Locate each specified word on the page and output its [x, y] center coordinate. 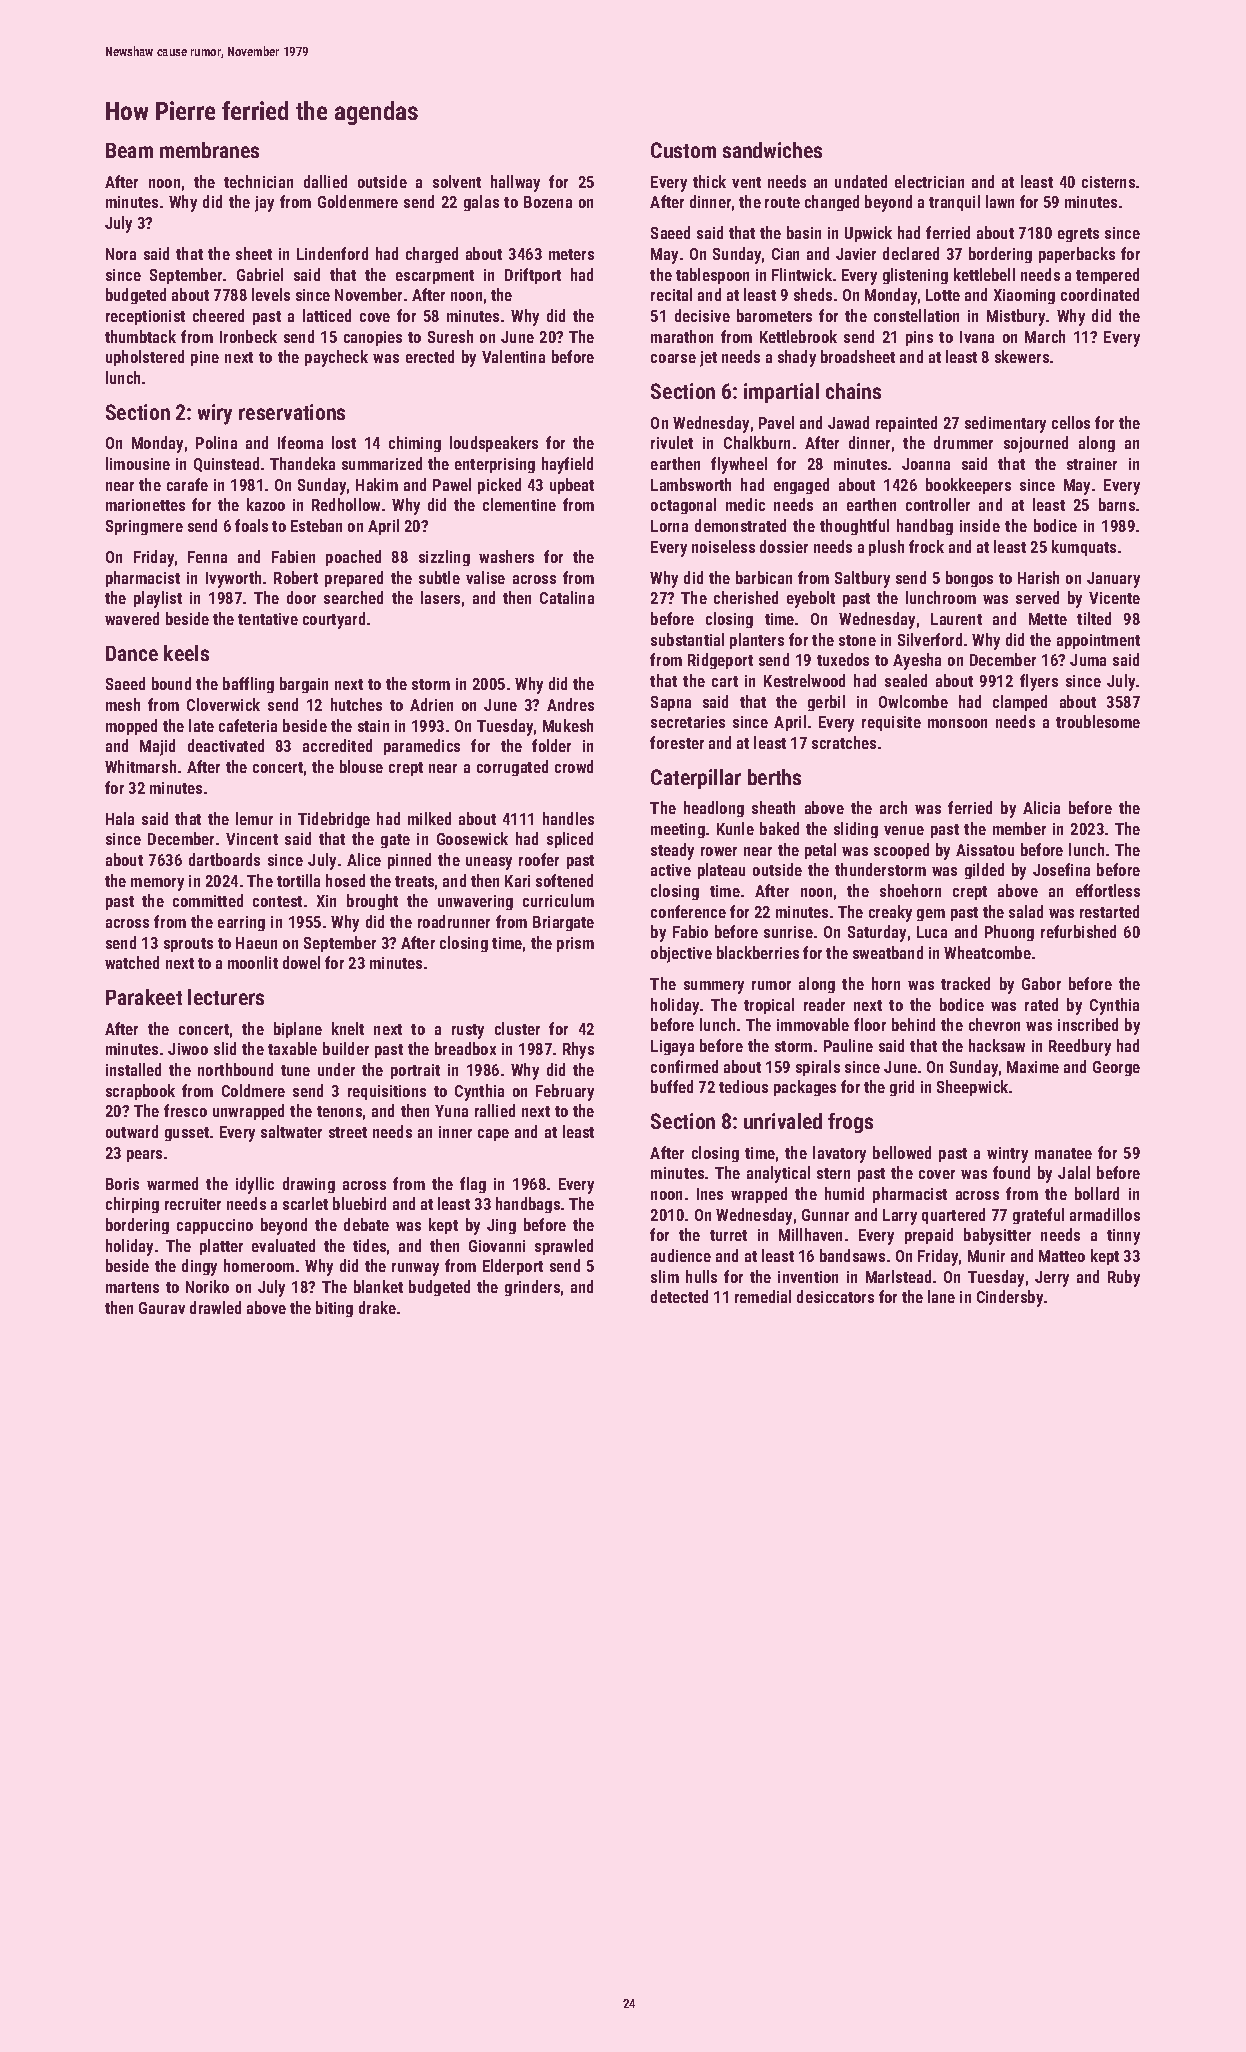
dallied [325, 181]
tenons [339, 1111]
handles [568, 818]
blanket [378, 1286]
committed [208, 900]
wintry [1007, 1155]
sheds [813, 294]
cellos [1071, 422]
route [782, 202]
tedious [743, 1086]
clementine [519, 504]
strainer [1092, 464]
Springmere [144, 527]
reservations [292, 412]
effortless [1108, 890]
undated [861, 181]
